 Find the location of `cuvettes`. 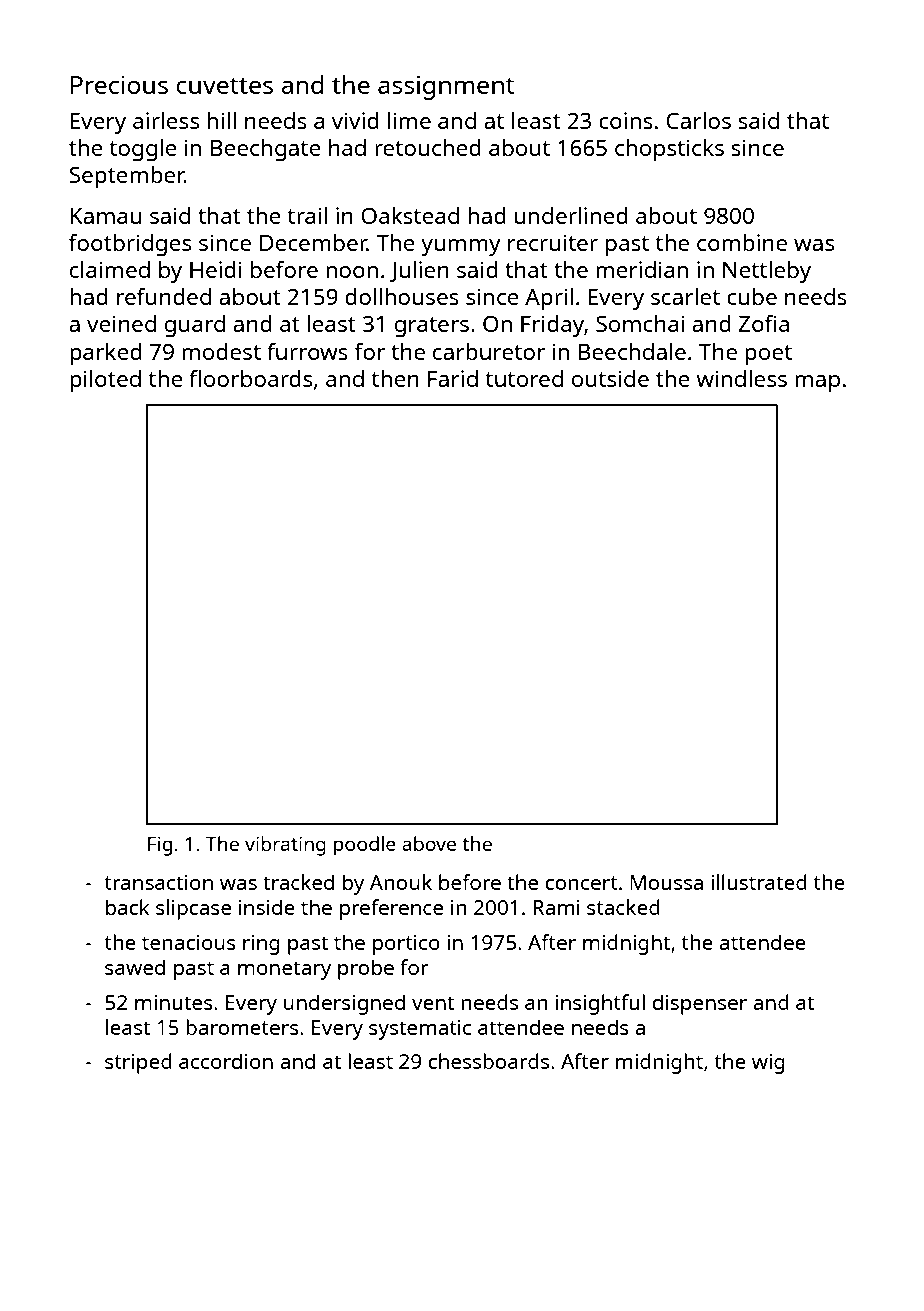

cuvettes is located at coordinates (224, 85).
